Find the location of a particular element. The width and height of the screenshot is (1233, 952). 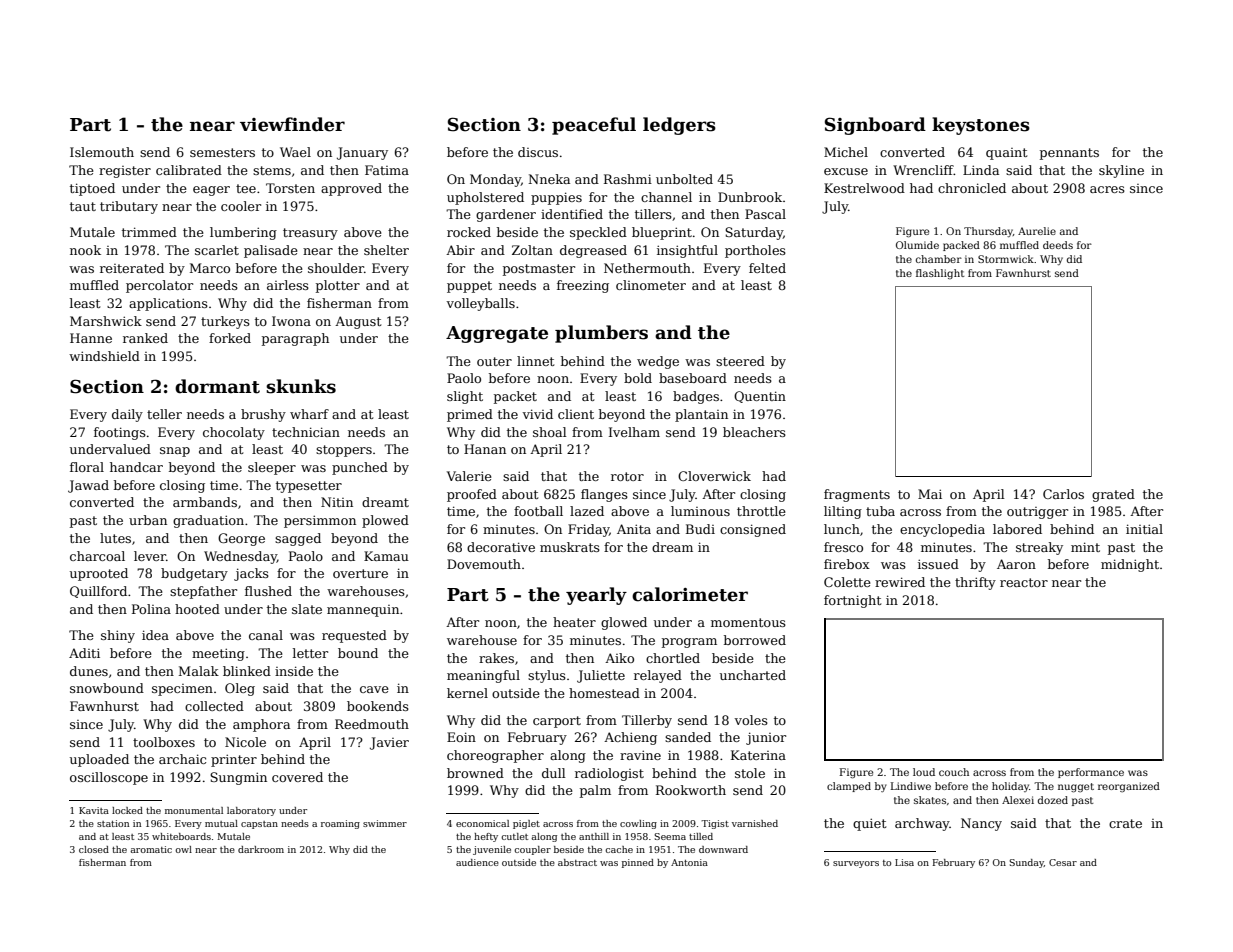

jacks is located at coordinates (251, 574).
